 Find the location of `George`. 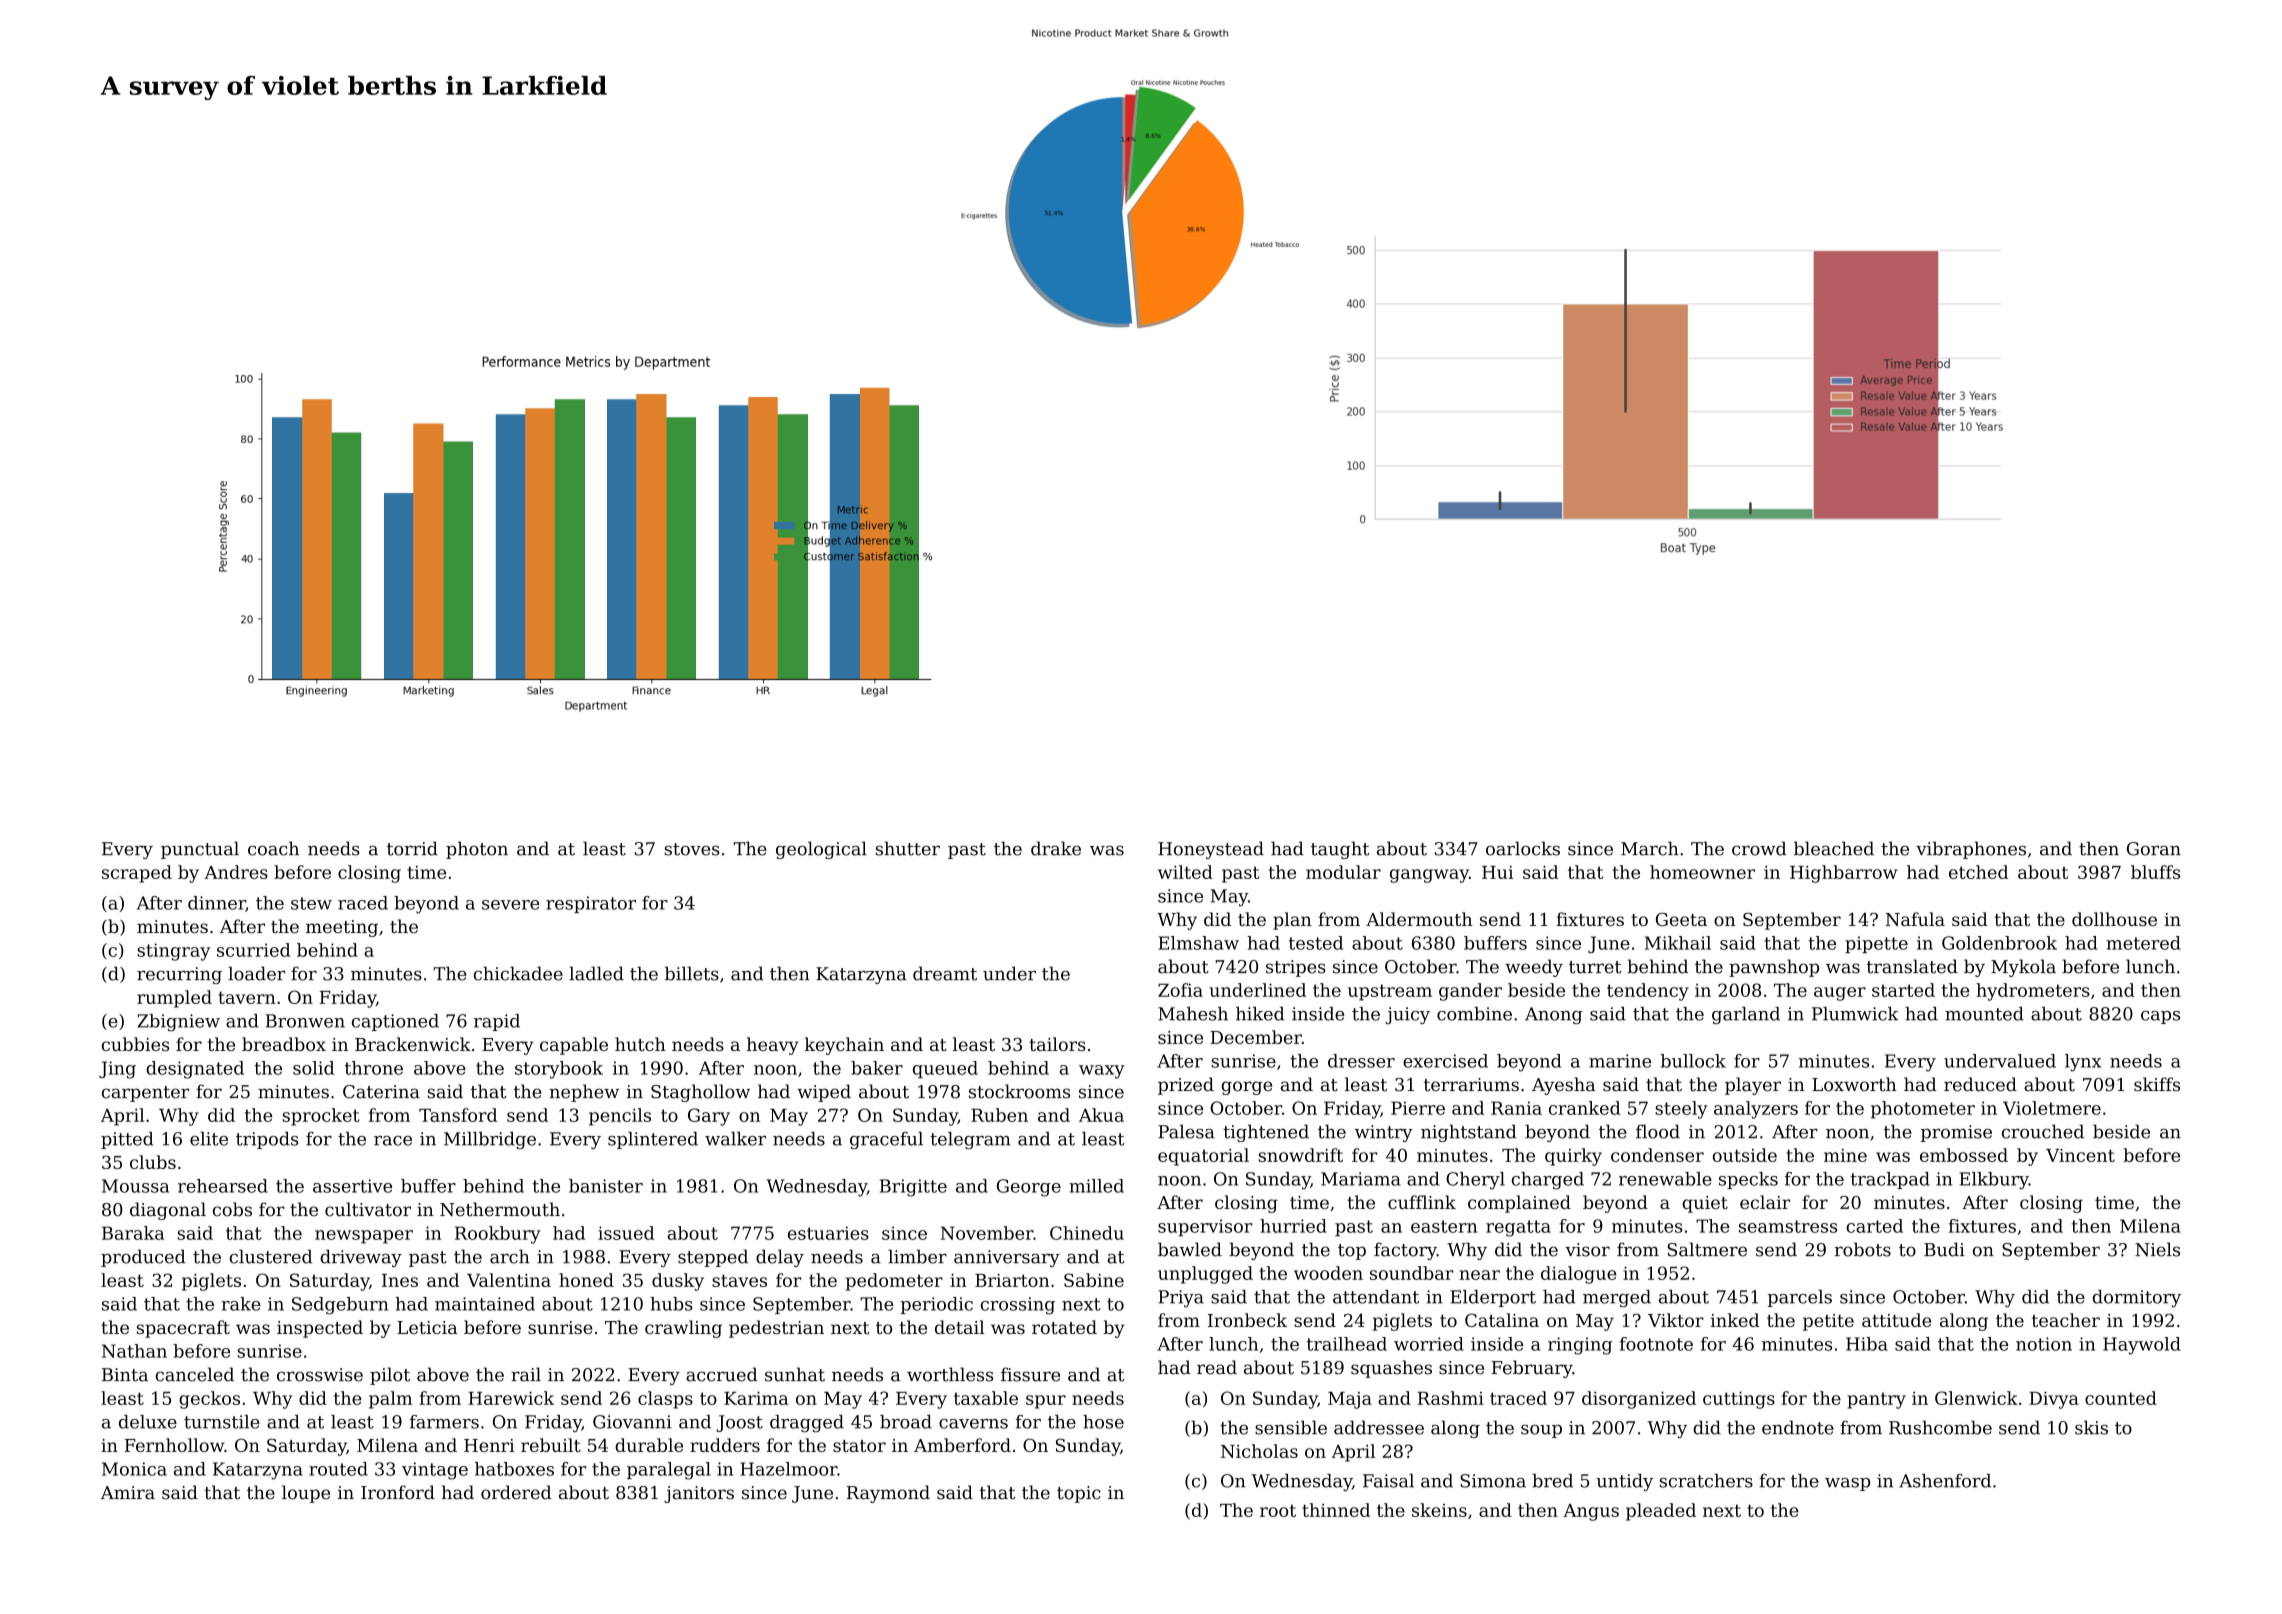

George is located at coordinates (1029, 1188).
